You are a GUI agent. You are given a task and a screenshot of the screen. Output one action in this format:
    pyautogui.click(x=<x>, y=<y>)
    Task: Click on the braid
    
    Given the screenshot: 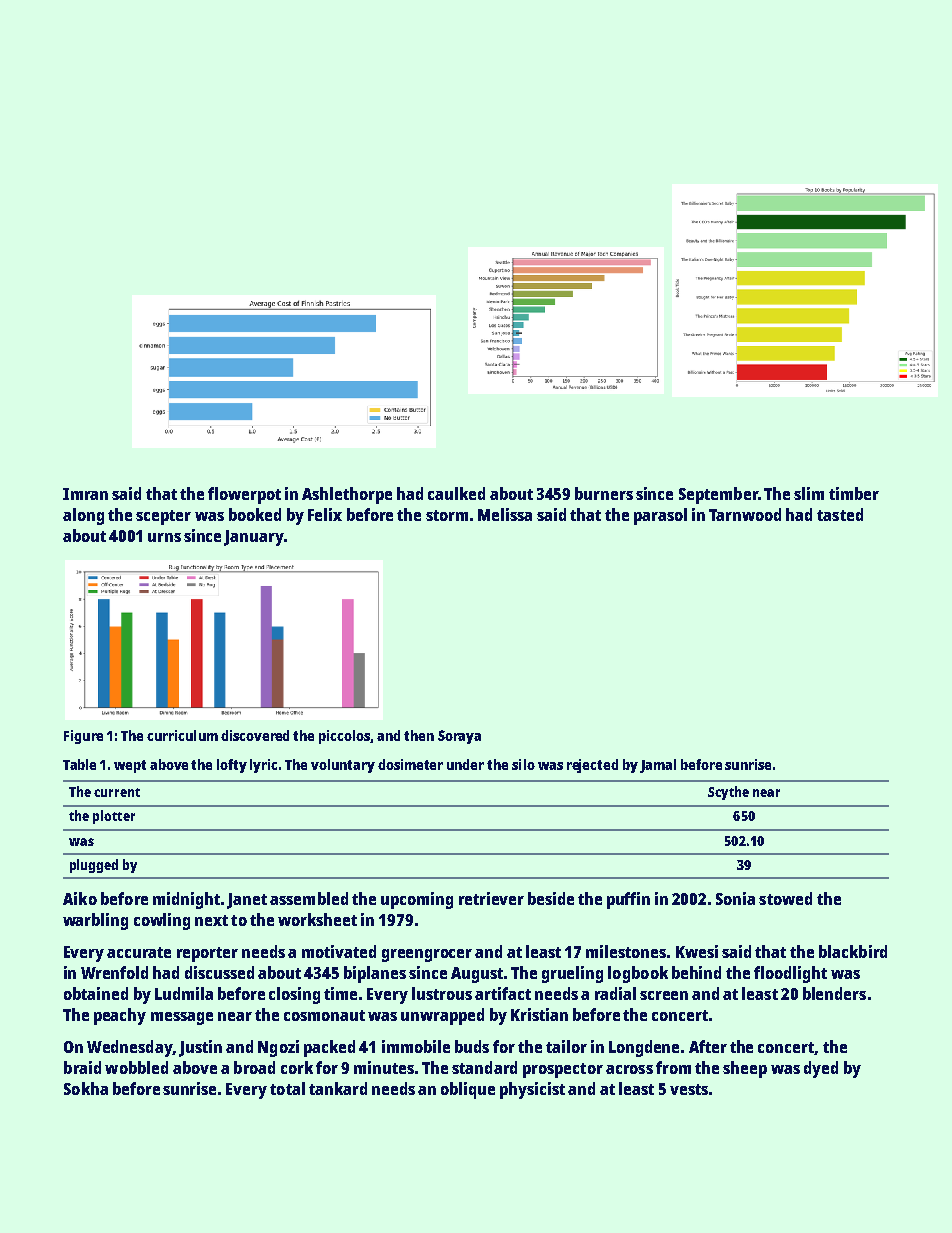 What is the action you would take?
    pyautogui.click(x=82, y=1067)
